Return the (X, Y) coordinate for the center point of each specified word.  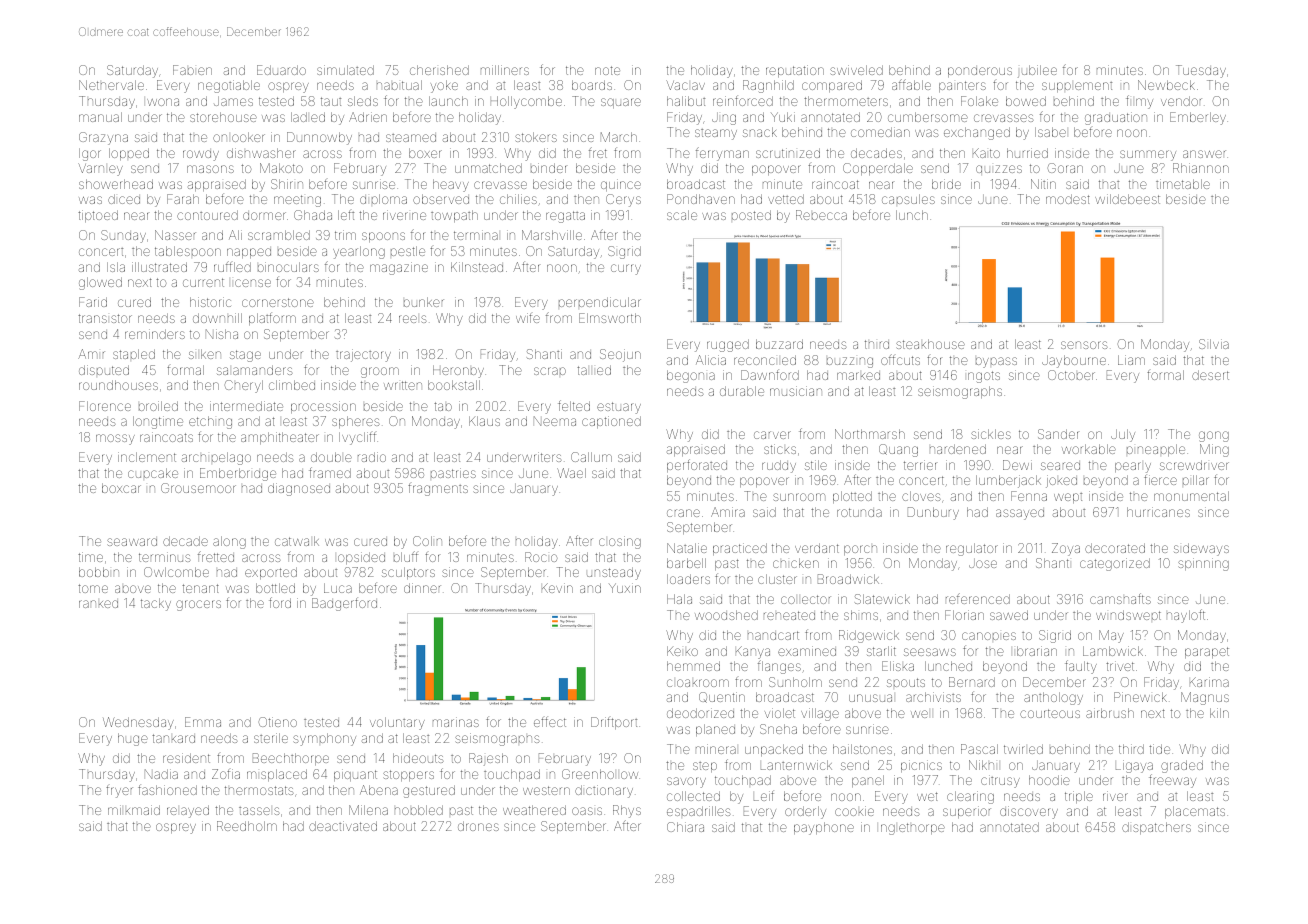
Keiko (682, 651)
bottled (275, 588)
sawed (1009, 615)
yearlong (359, 252)
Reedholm (247, 826)
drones (478, 826)
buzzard (779, 344)
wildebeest (1127, 199)
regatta (565, 217)
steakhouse (930, 344)
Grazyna (103, 138)
